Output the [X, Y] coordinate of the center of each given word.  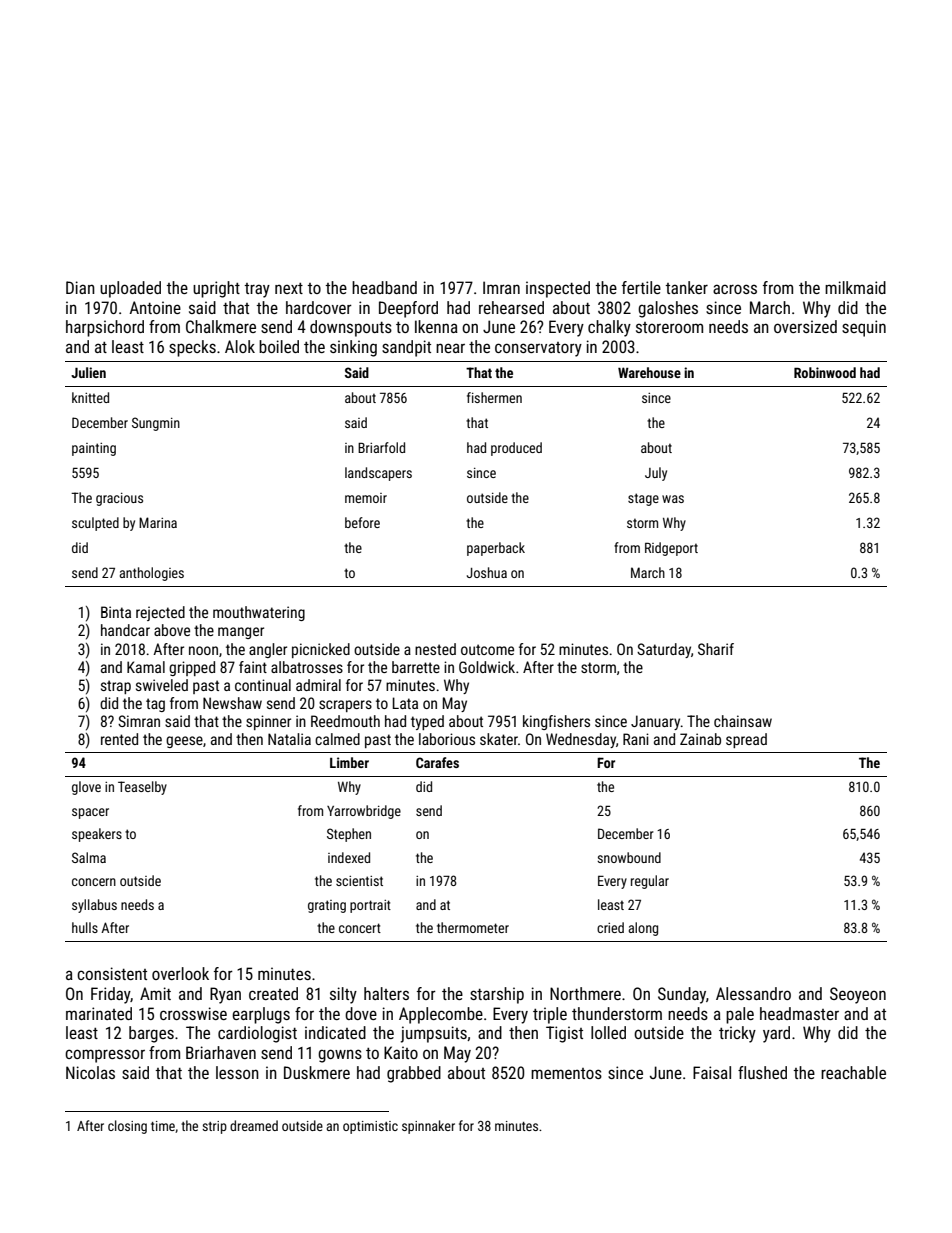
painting [94, 449]
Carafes [437, 762]
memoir [366, 498]
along [643, 929]
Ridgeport [671, 549]
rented [119, 739]
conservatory [538, 349]
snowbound [629, 857]
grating [327, 906]
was [673, 499]
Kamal [146, 667]
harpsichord [105, 328]
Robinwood [825, 372]
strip [214, 1127]
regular [650, 882]
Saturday [664, 650]
